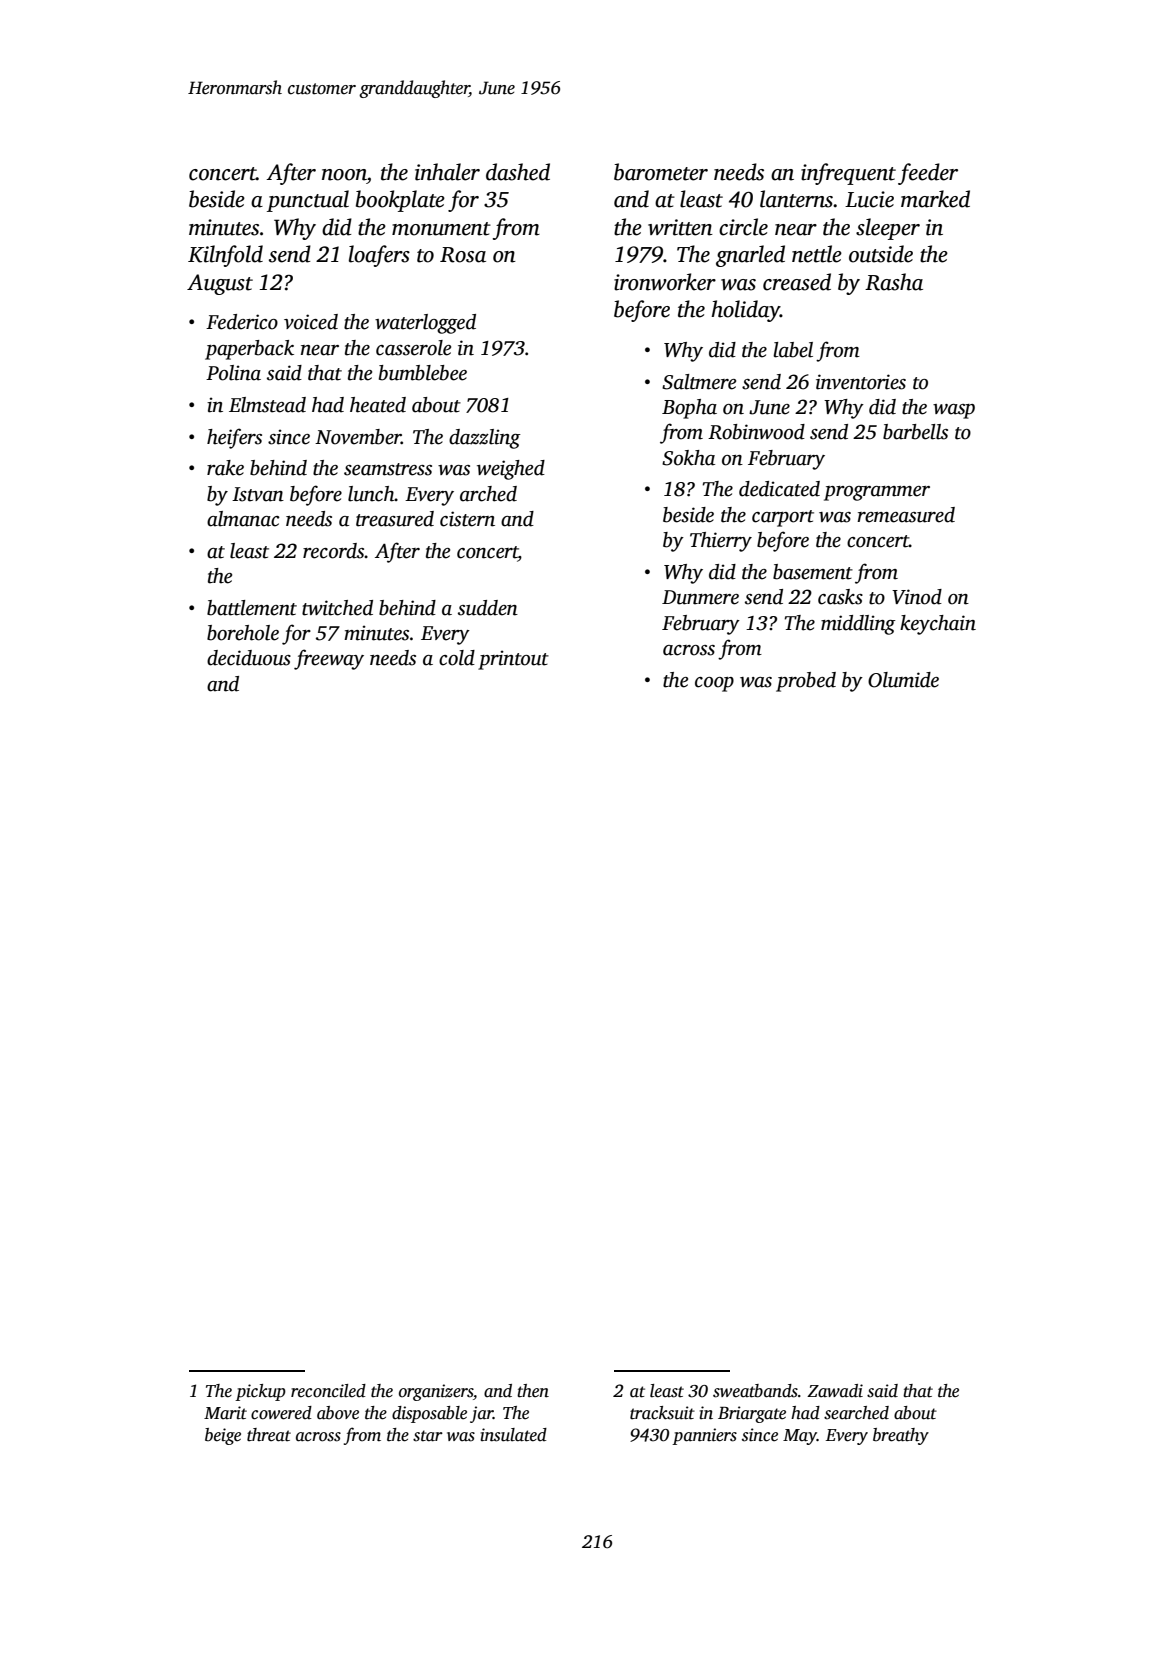  I want to click on Olumide, so click(903, 680).
